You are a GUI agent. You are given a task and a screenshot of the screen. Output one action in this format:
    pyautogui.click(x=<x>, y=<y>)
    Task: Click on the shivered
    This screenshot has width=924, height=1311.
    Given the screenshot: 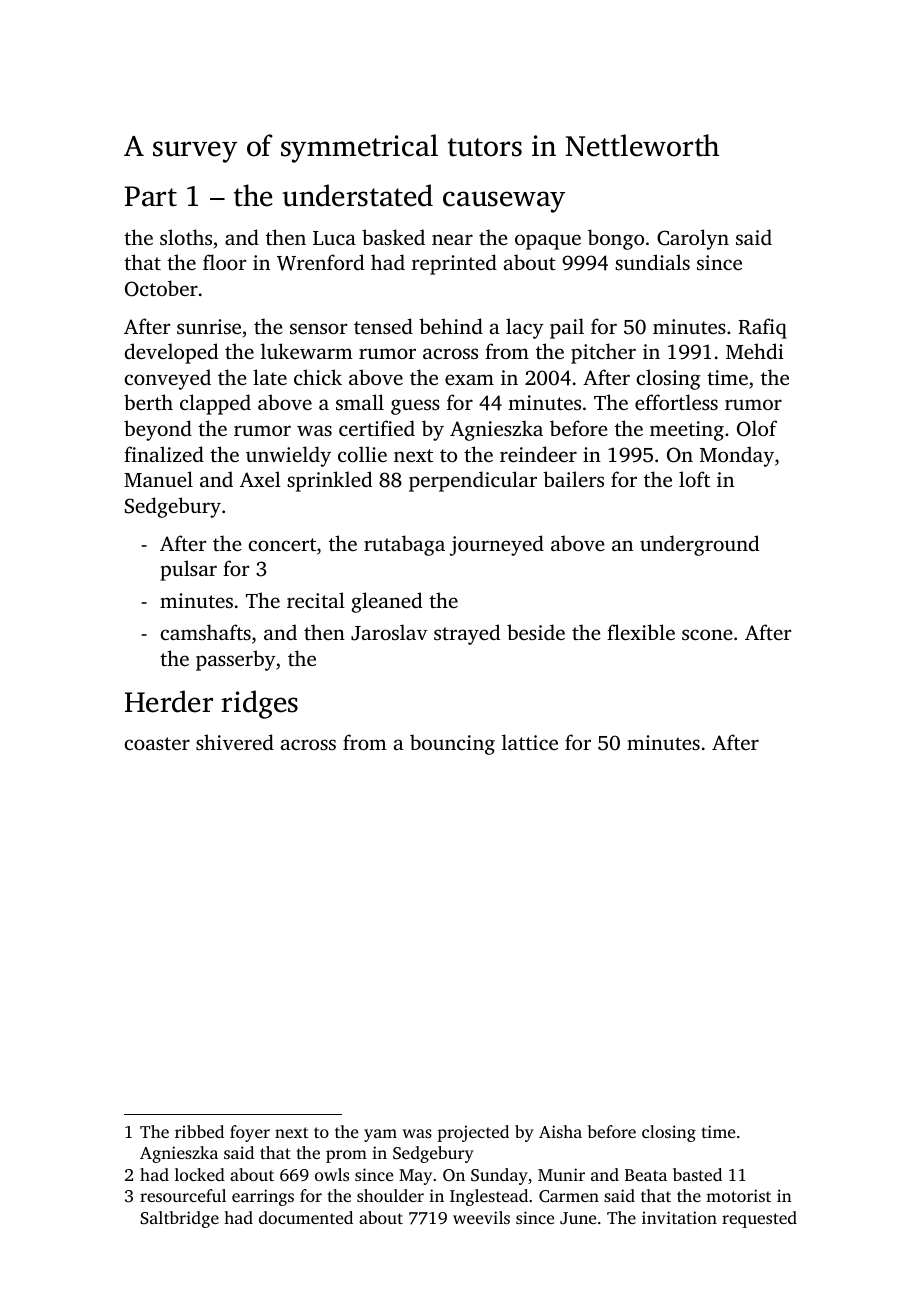 What is the action you would take?
    pyautogui.click(x=235, y=742)
